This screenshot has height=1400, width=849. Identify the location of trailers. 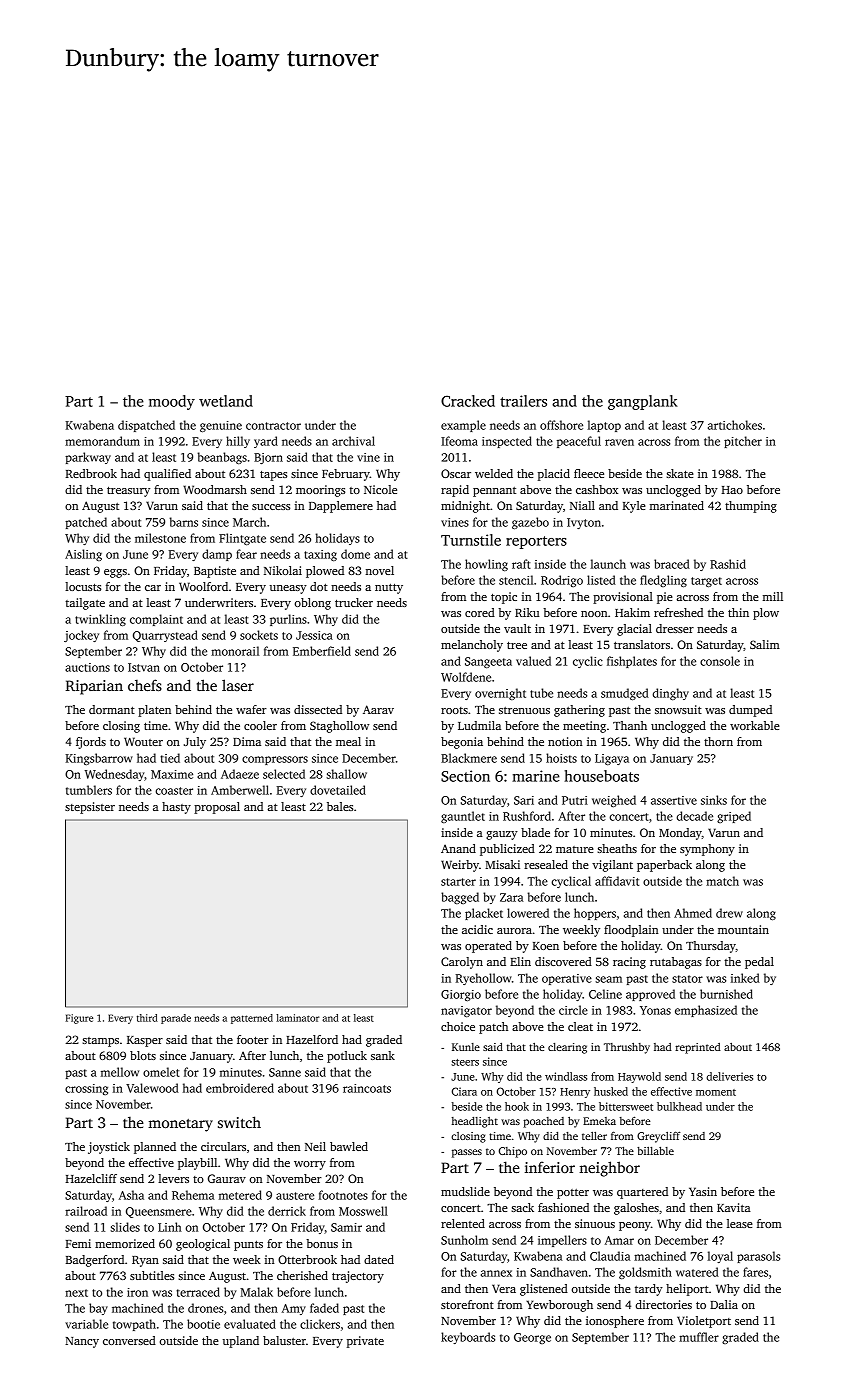
(523, 401).
